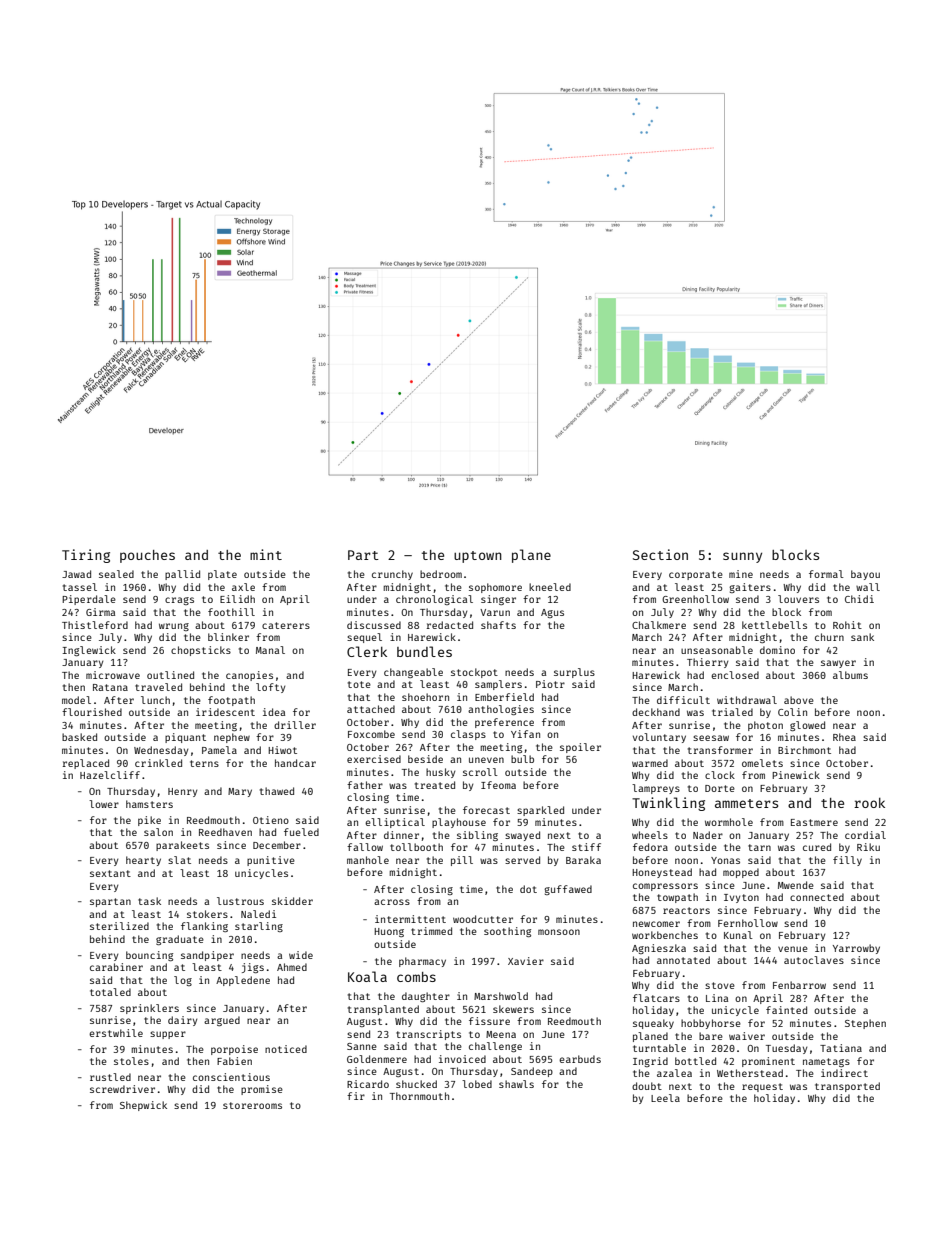 This screenshot has width=952, height=1233. Describe the element at coordinates (110, 873) in the screenshot. I see `sextant` at that location.
